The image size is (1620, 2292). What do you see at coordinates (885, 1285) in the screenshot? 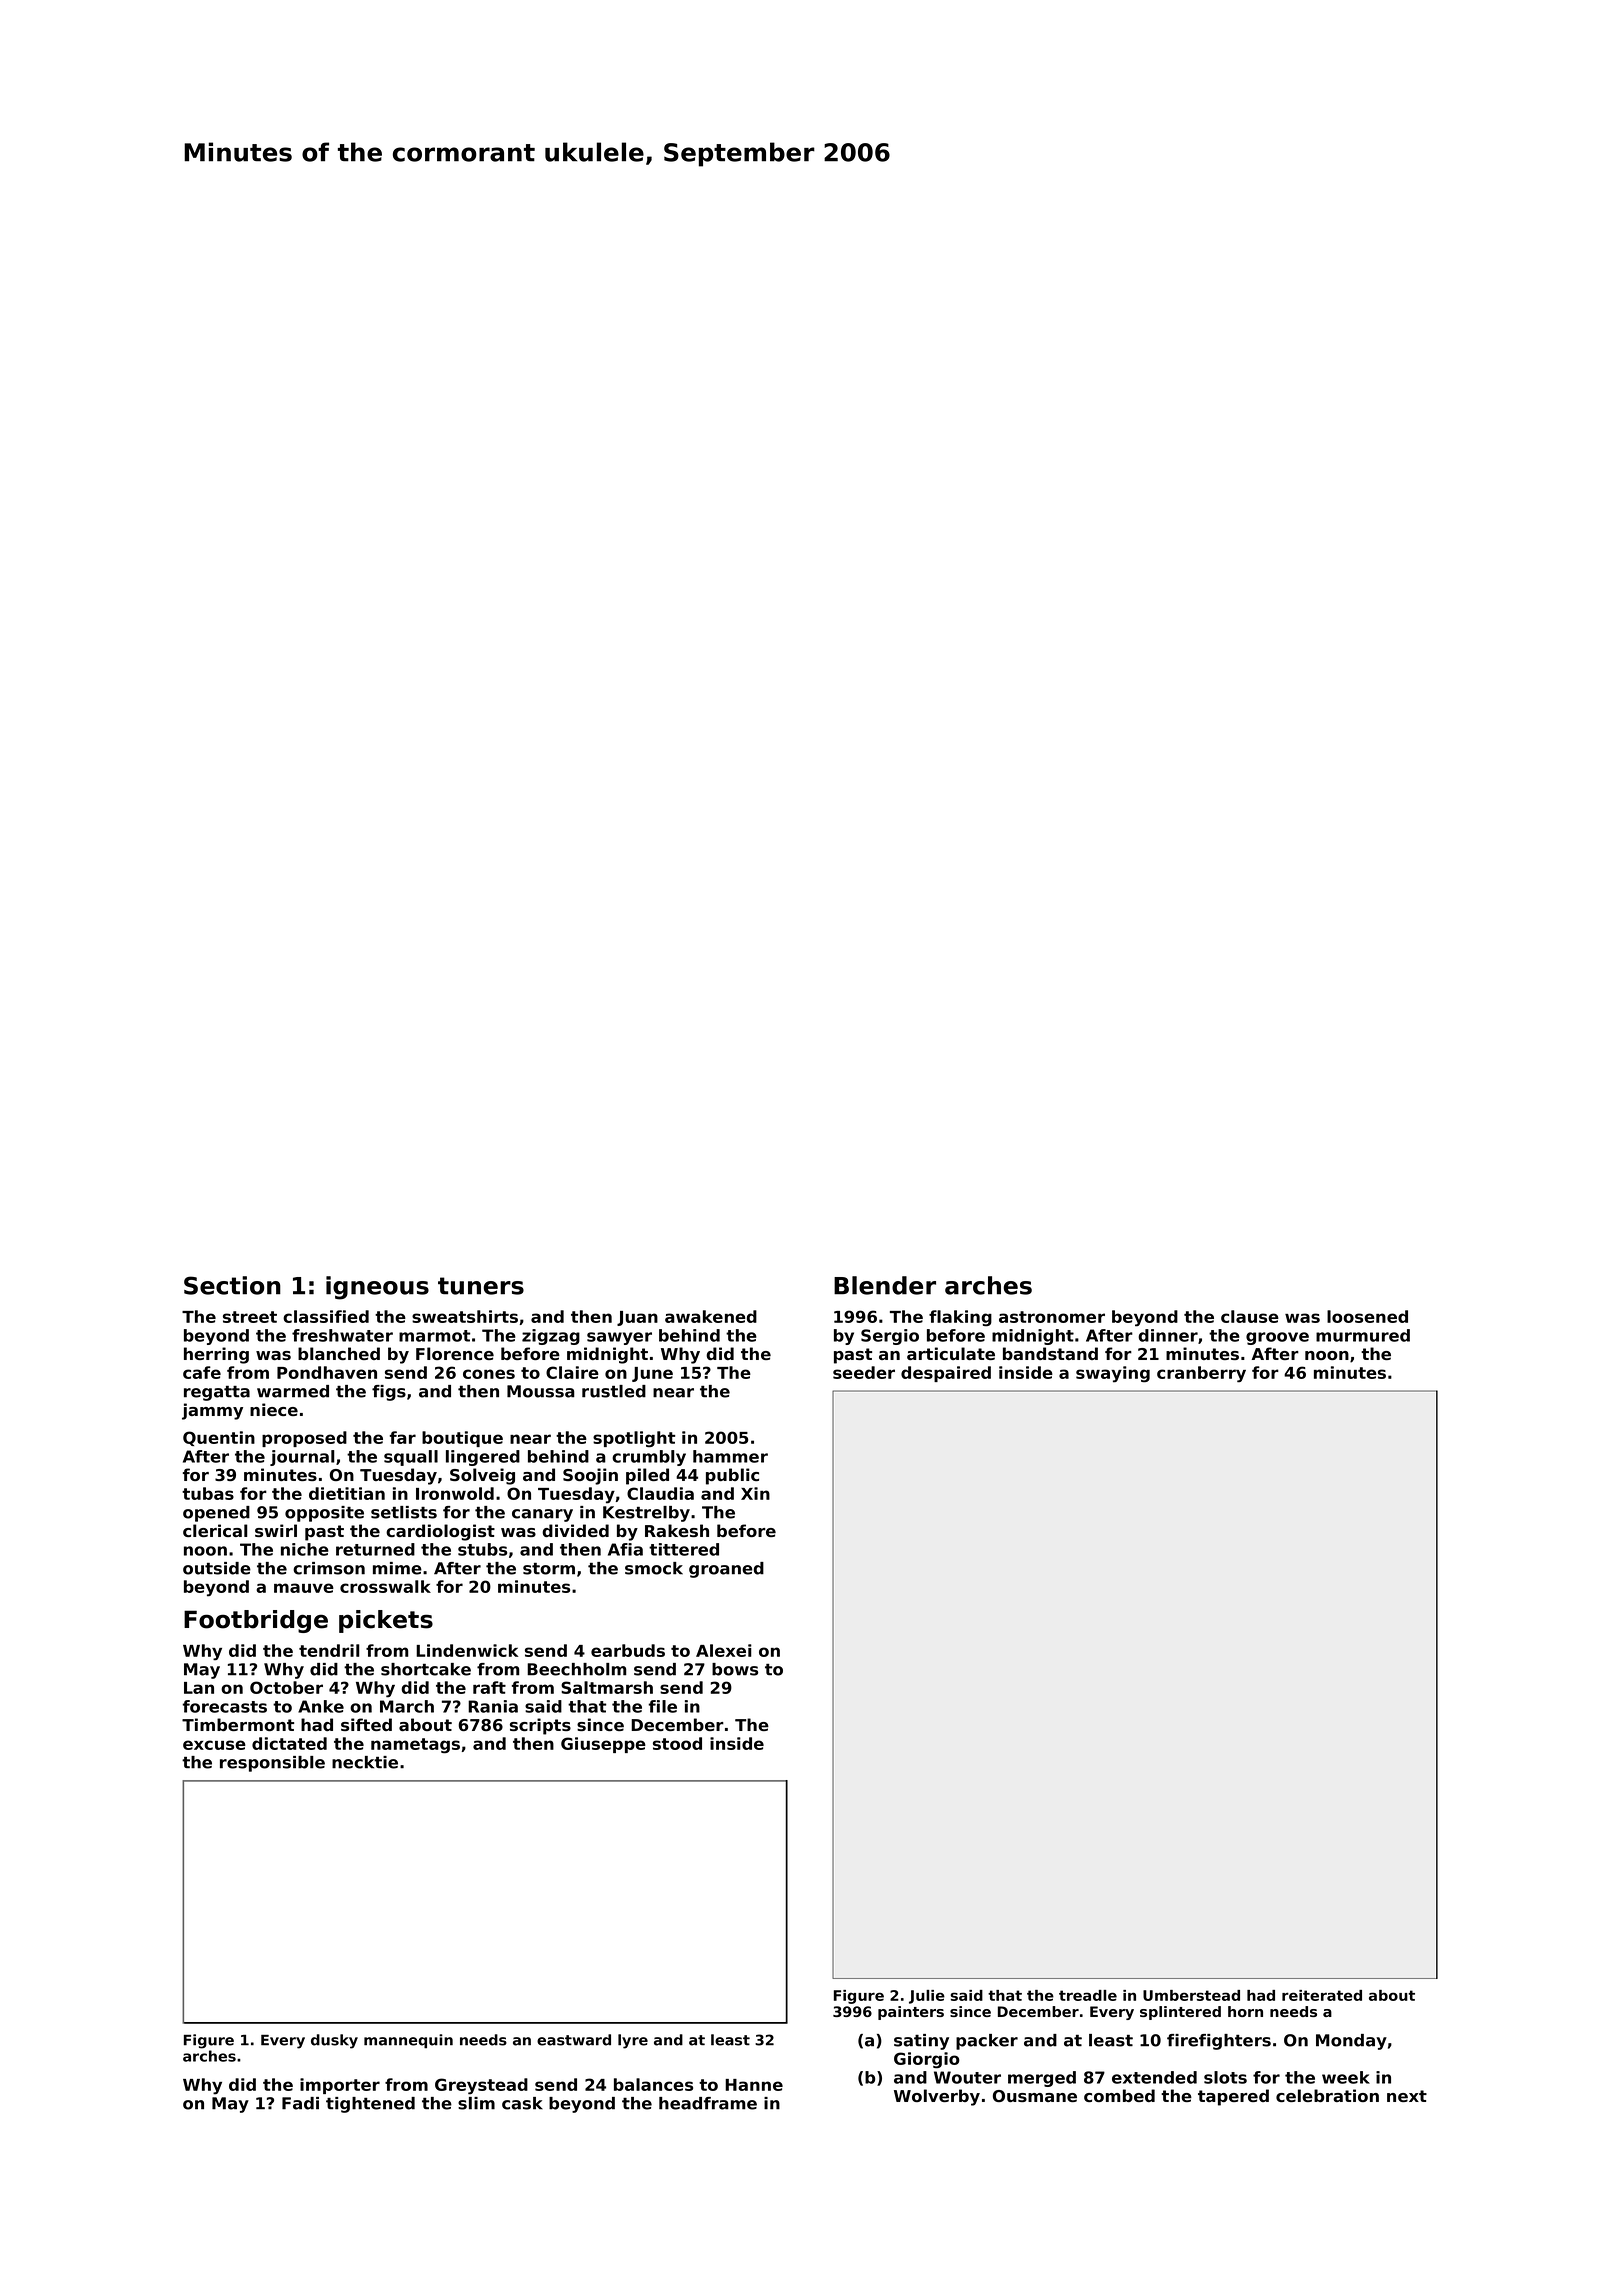
I see `Blender` at bounding box center [885, 1285].
